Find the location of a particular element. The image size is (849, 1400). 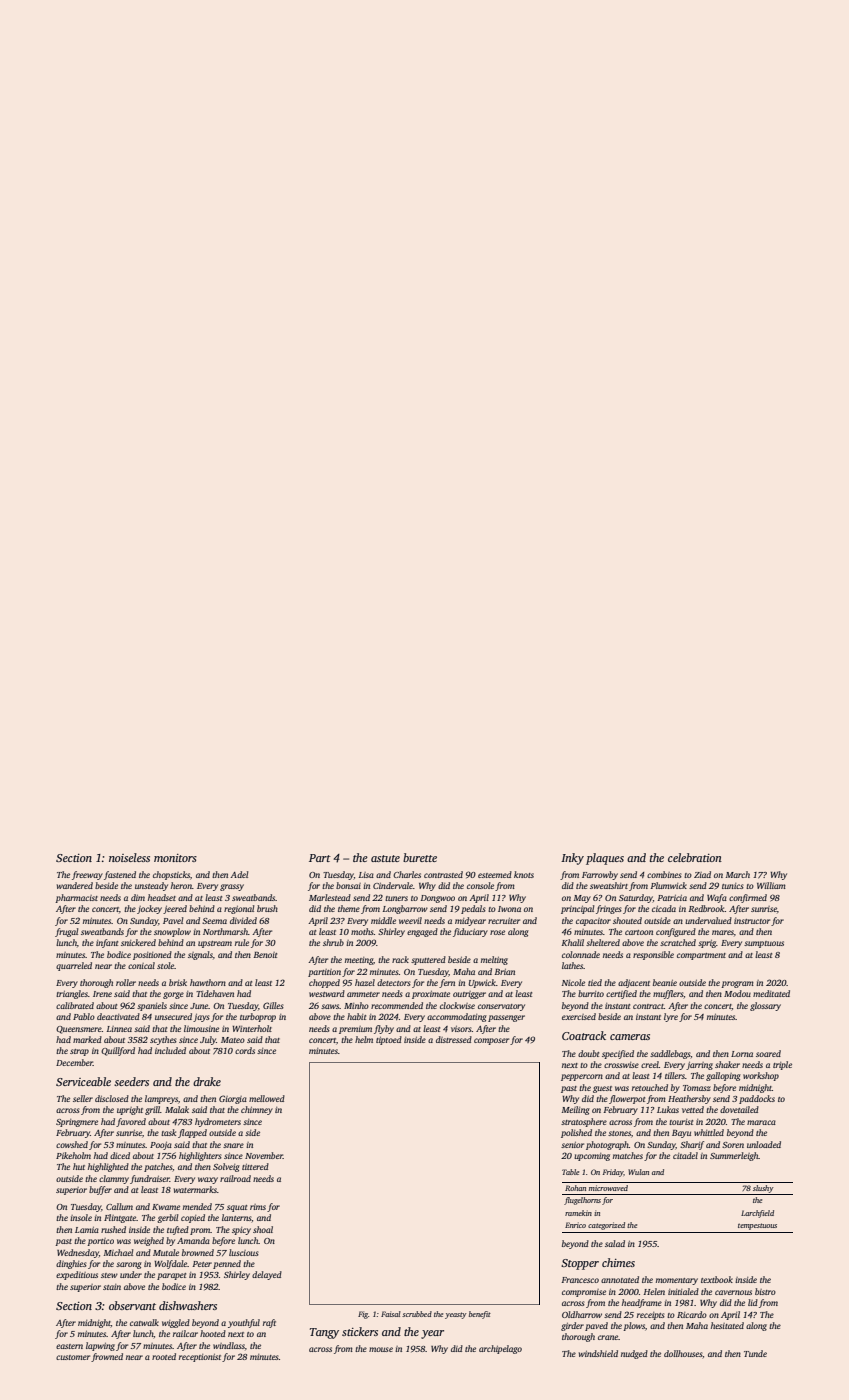

ammeter is located at coordinates (363, 994).
